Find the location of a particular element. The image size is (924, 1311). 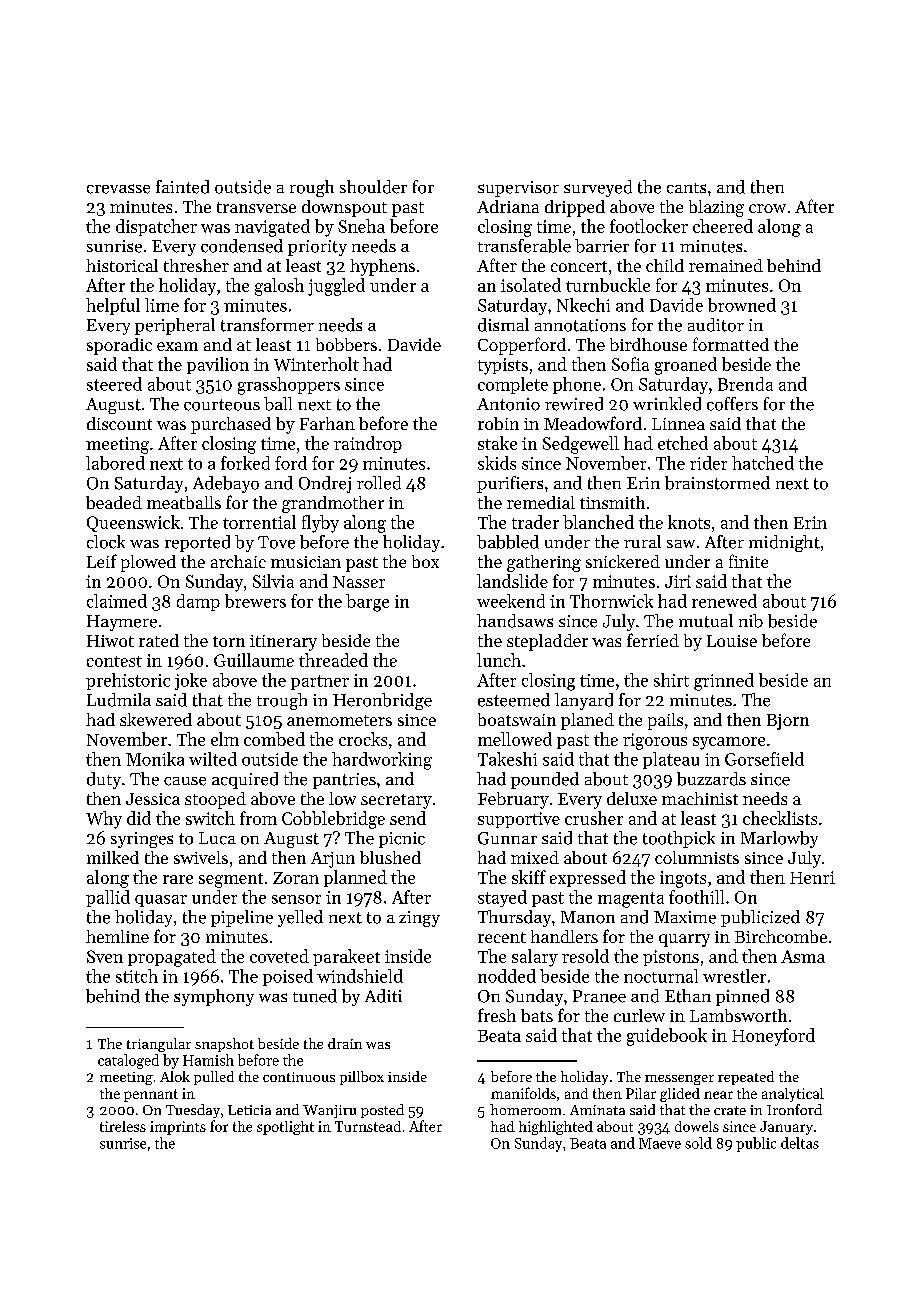

threaded is located at coordinates (333, 660).
